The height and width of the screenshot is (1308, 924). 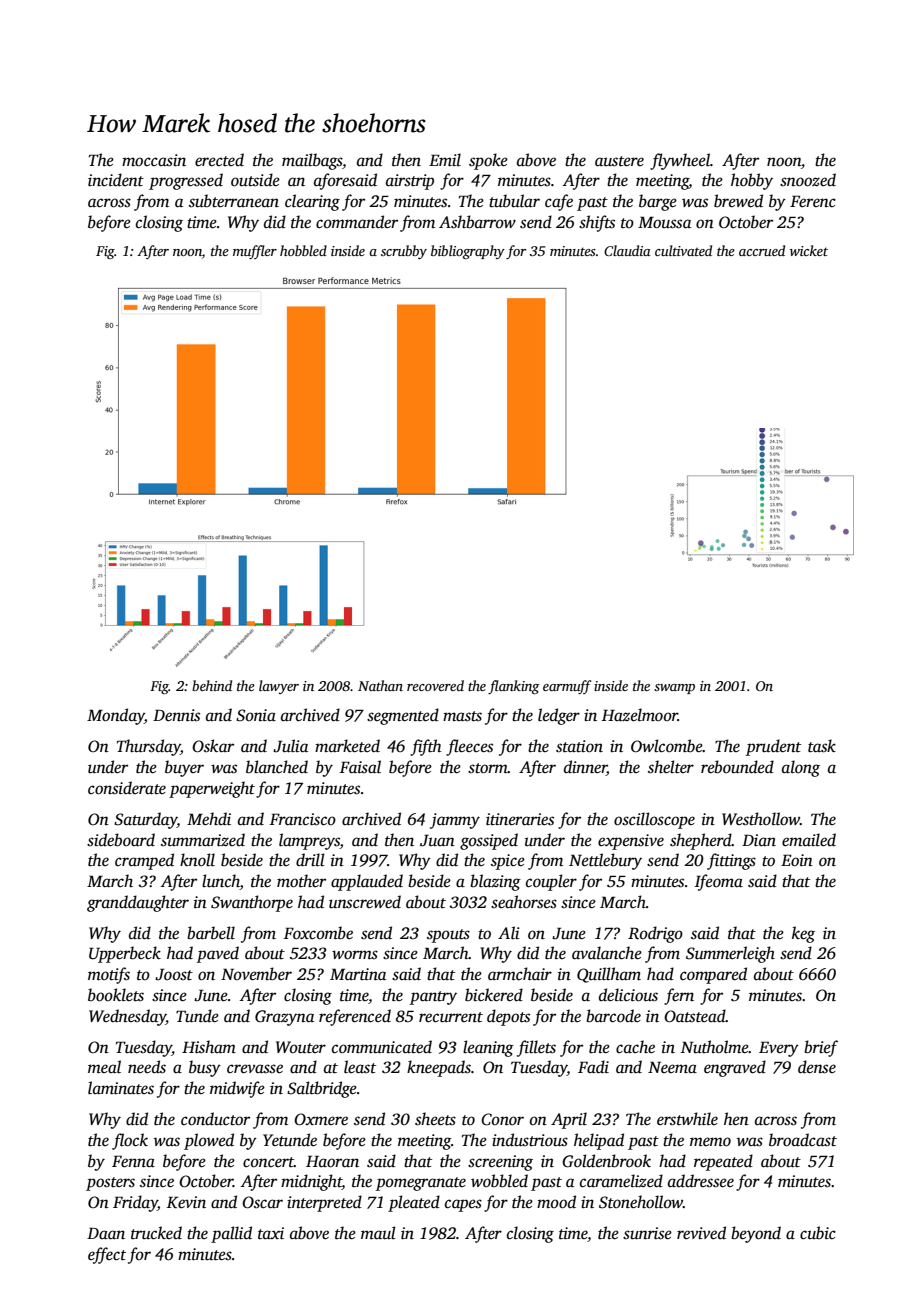 I want to click on Kevin, so click(x=186, y=1202).
